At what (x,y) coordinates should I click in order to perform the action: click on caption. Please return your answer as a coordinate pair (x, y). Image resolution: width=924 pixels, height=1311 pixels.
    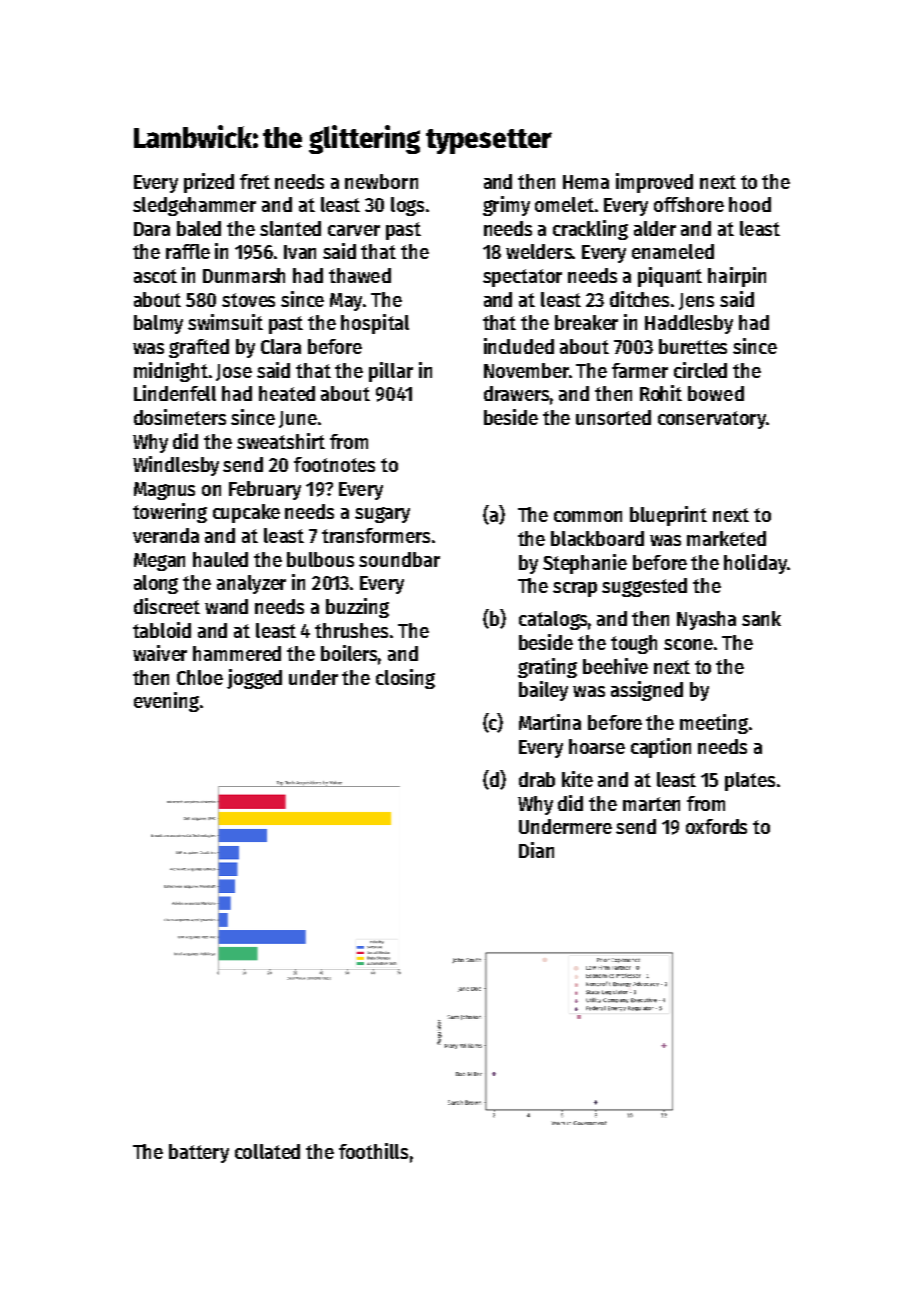
    Looking at the image, I should click on (661, 748).
